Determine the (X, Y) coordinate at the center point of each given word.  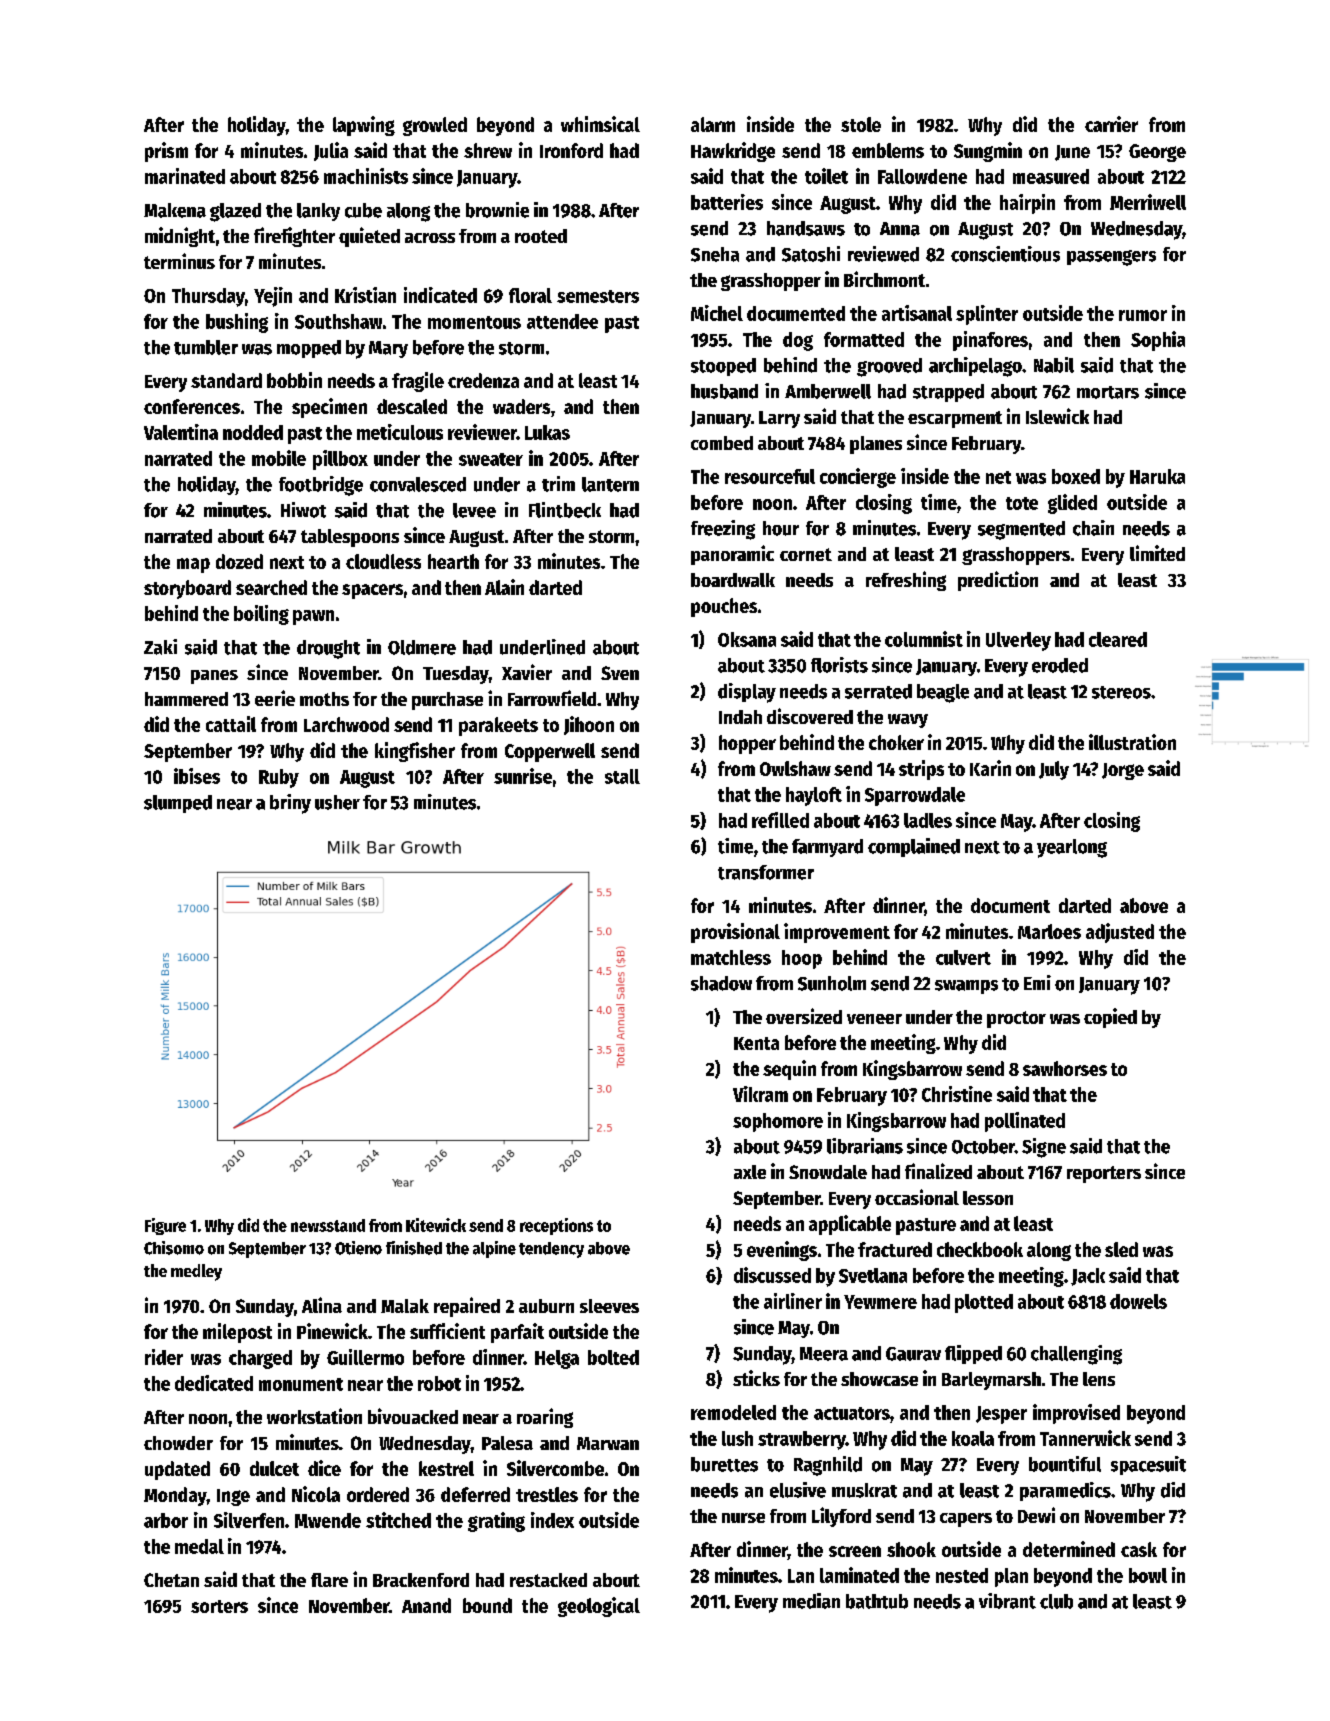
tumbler (206, 347)
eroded (1060, 665)
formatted (864, 339)
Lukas (547, 432)
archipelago (975, 367)
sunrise (523, 776)
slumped (178, 804)
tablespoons (350, 538)
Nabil (1054, 365)
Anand (426, 1605)
